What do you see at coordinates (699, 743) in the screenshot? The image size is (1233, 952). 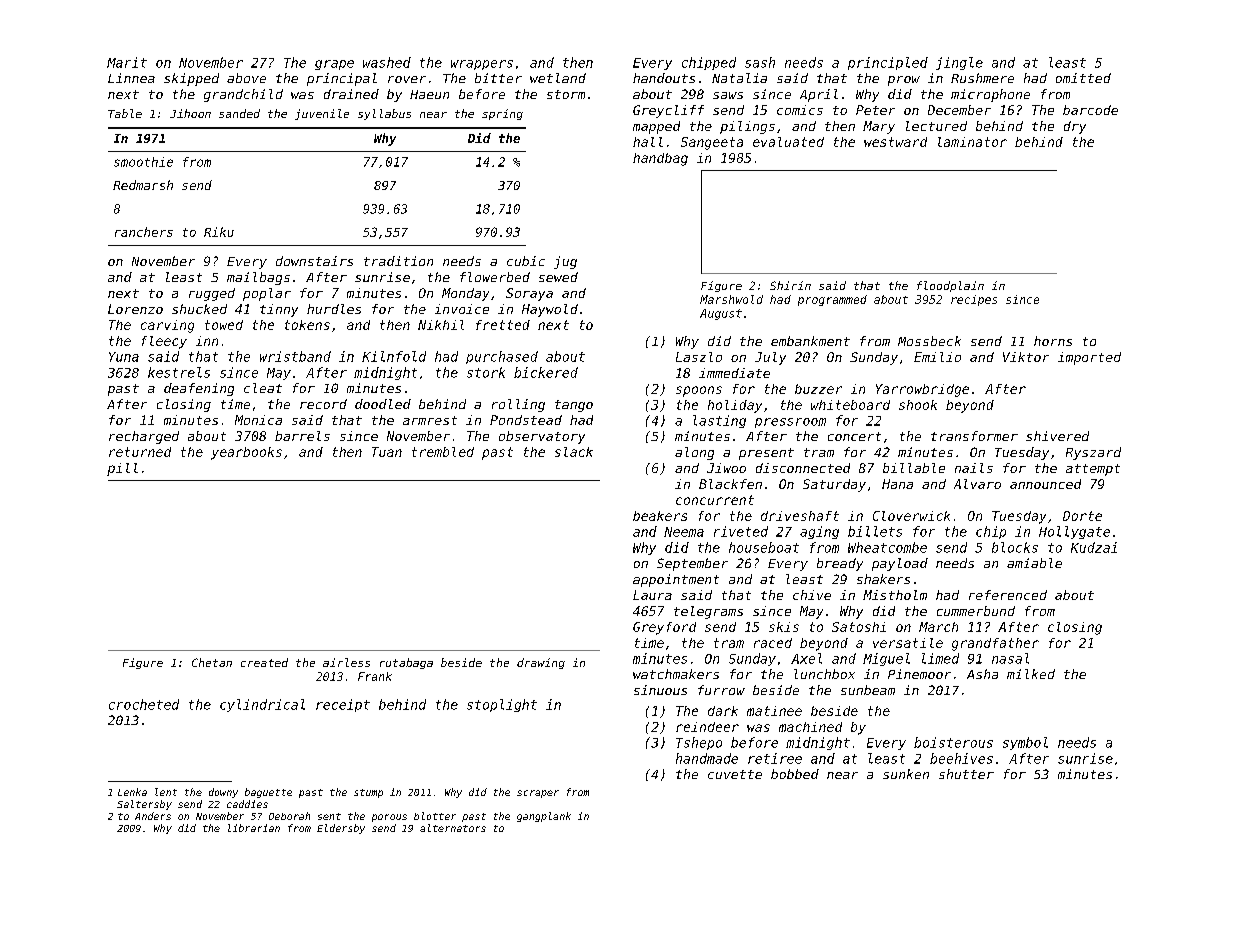 I see `Tshepo` at bounding box center [699, 743].
